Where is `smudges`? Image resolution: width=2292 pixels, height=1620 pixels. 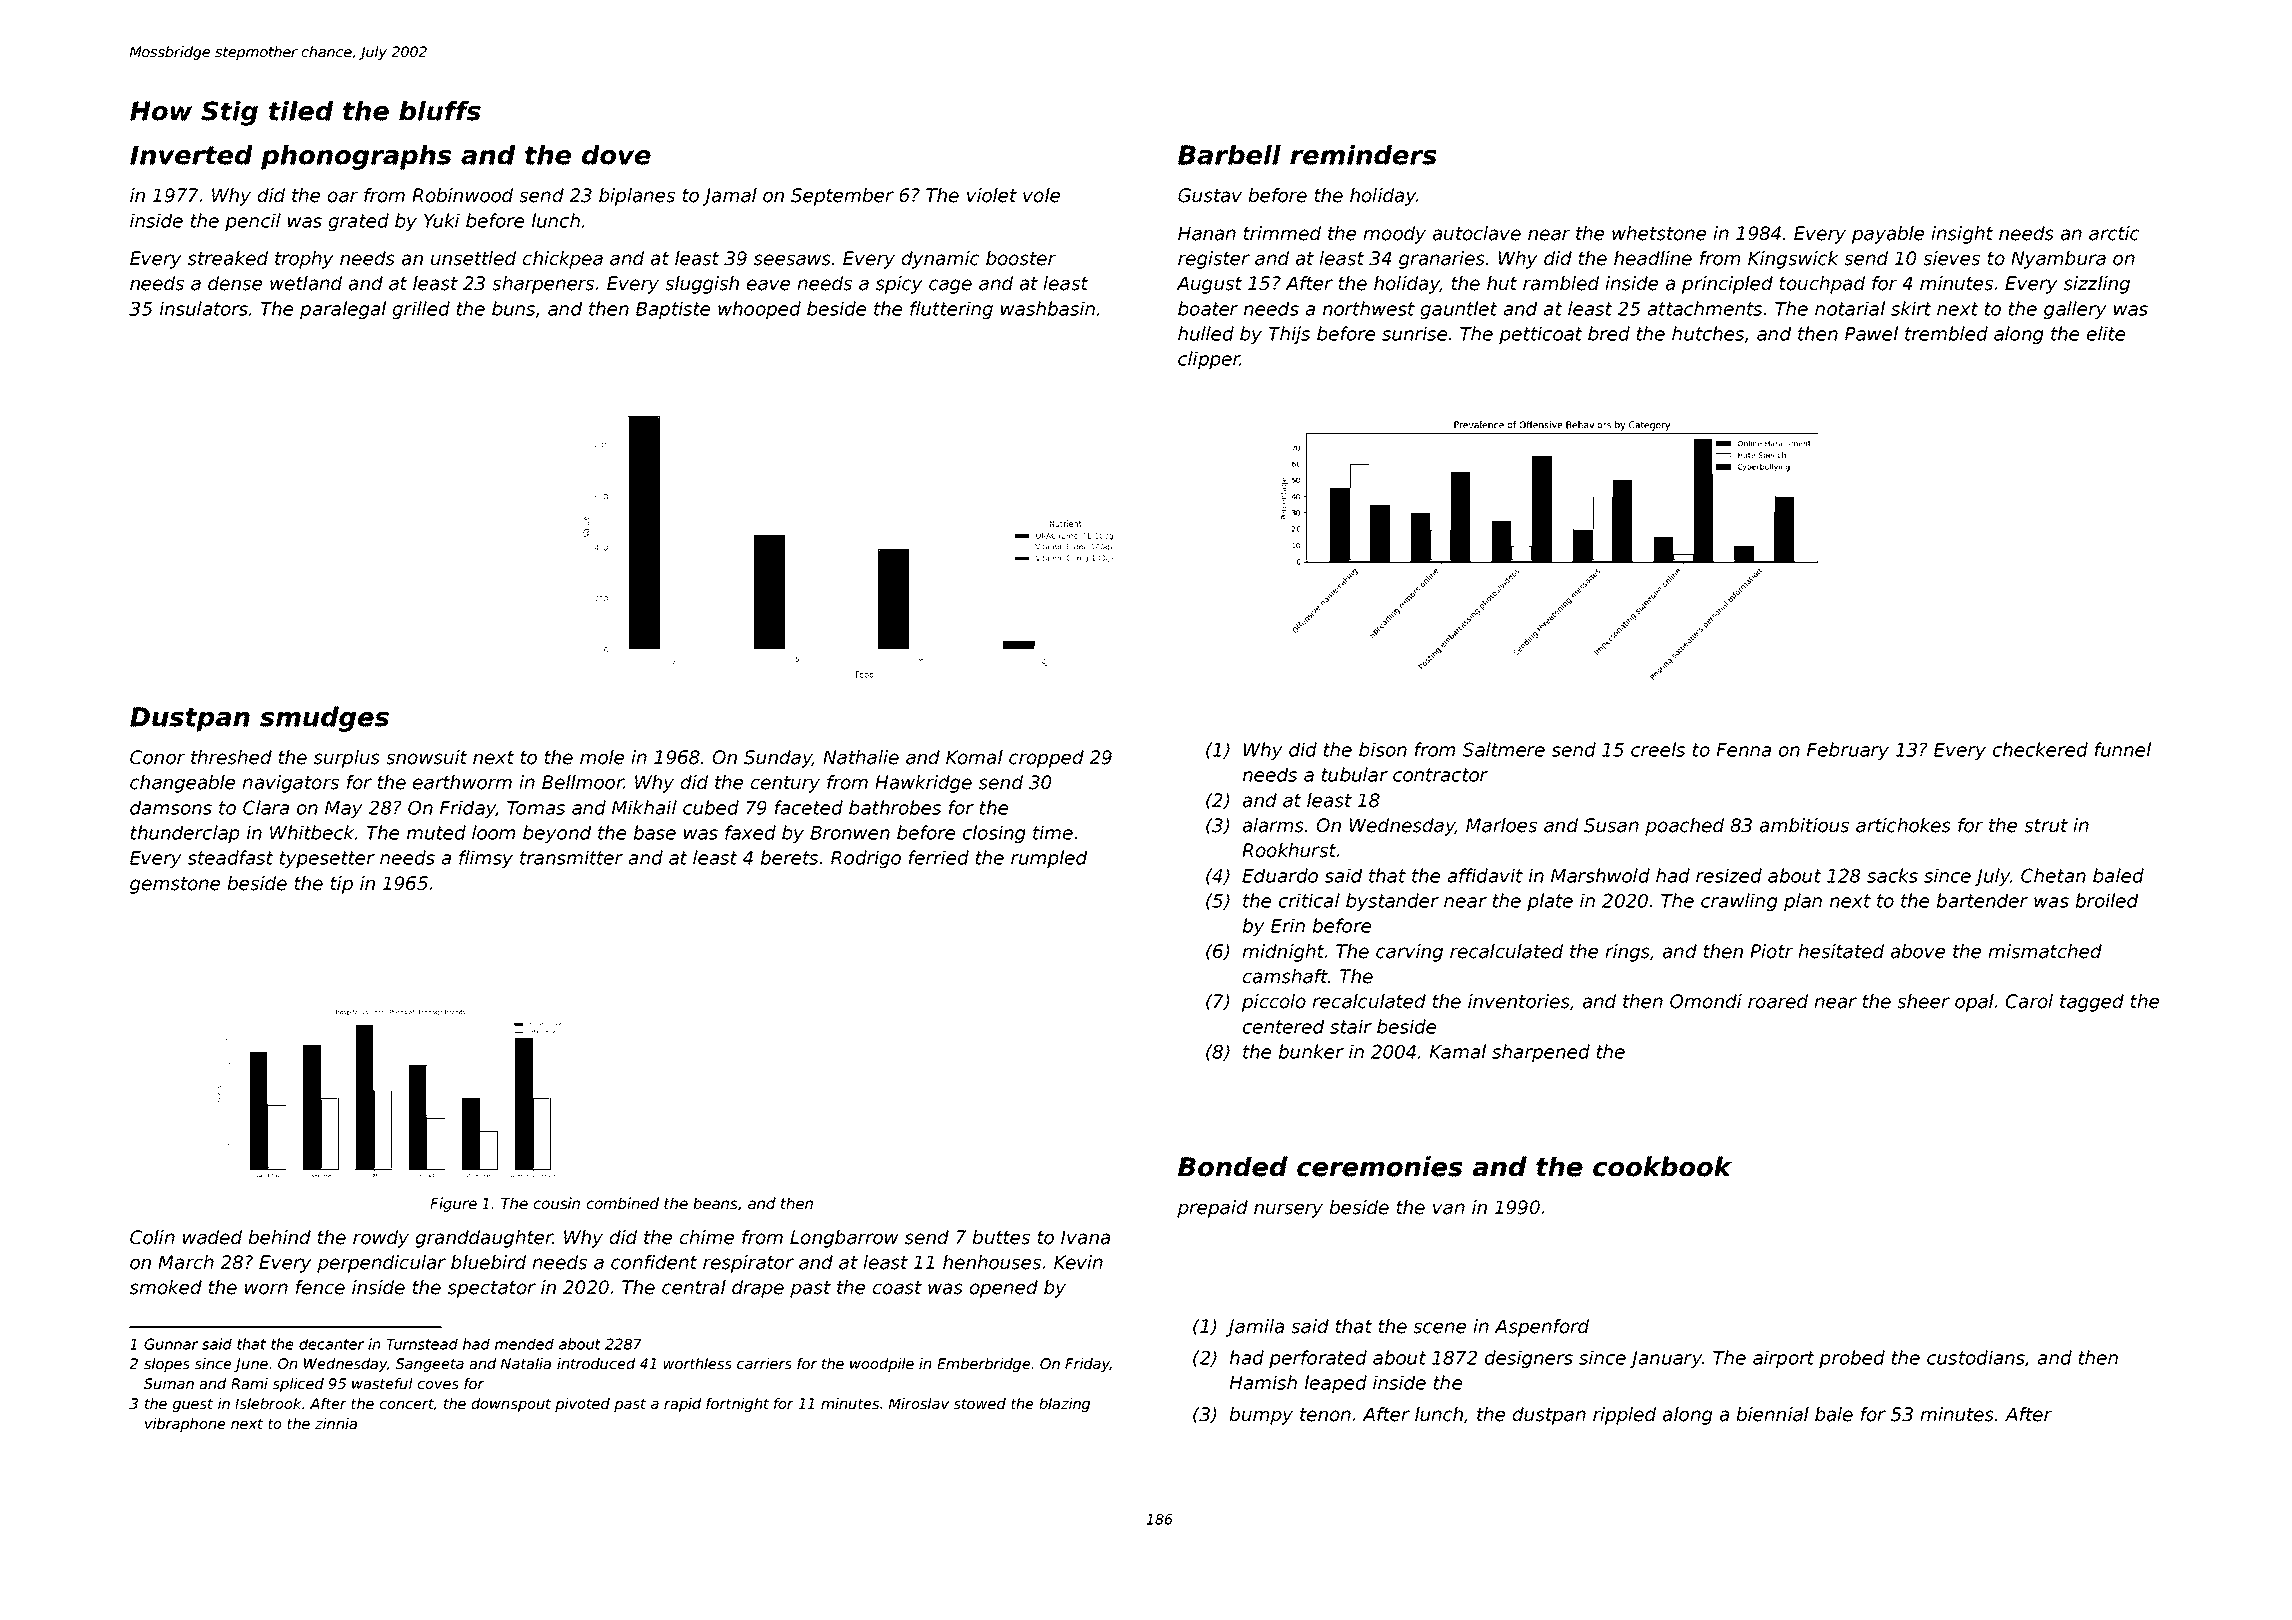 smudges is located at coordinates (324, 719).
